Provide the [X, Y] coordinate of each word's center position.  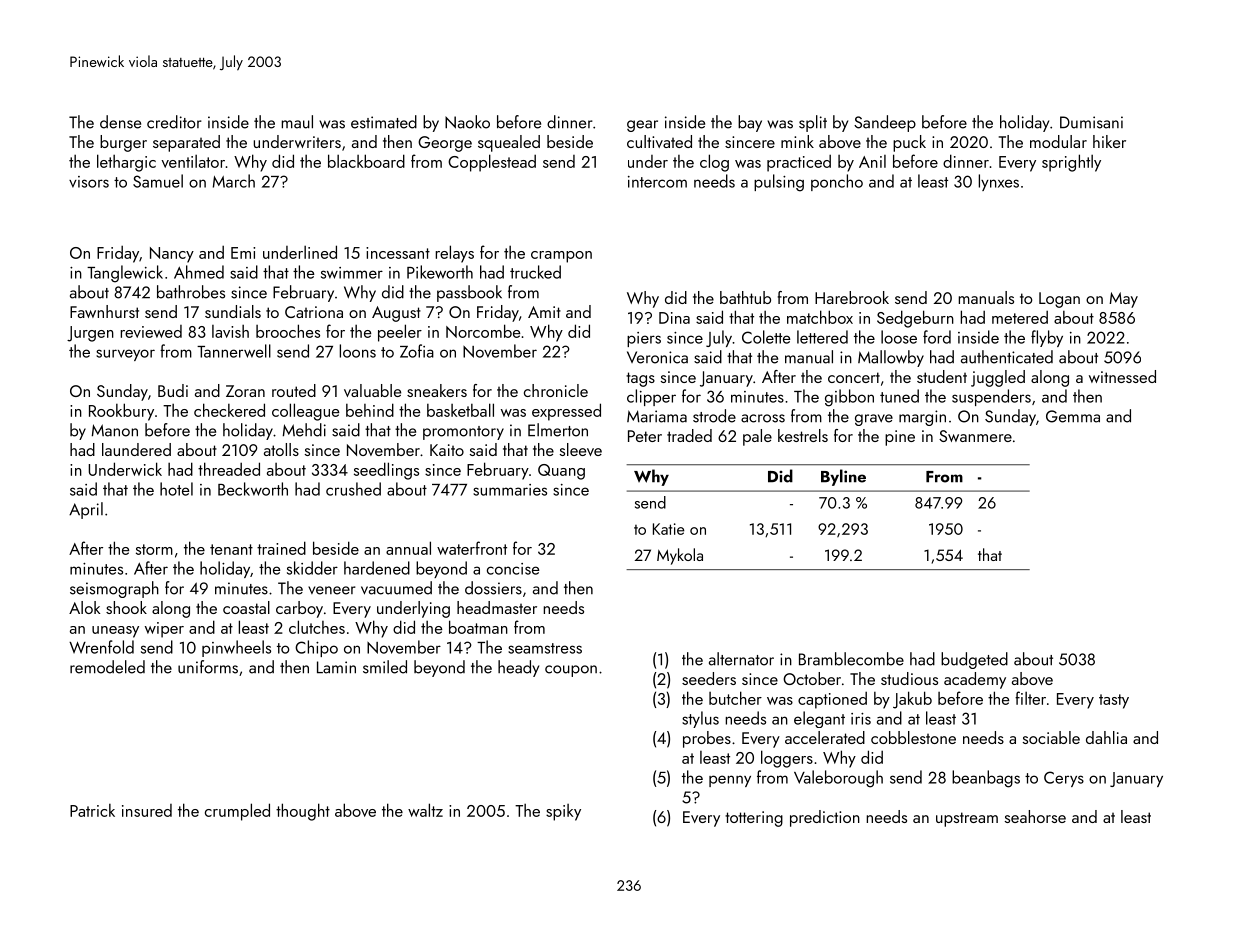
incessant [398, 253]
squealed [509, 143]
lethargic [126, 163]
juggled [998, 378]
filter [1030, 698]
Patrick [92, 810]
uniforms [208, 667]
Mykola [680, 556]
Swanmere [975, 436]
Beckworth [253, 489]
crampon [561, 257]
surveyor [125, 355]
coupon [571, 671]
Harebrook [852, 297]
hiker [1109, 141]
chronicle [556, 390]
